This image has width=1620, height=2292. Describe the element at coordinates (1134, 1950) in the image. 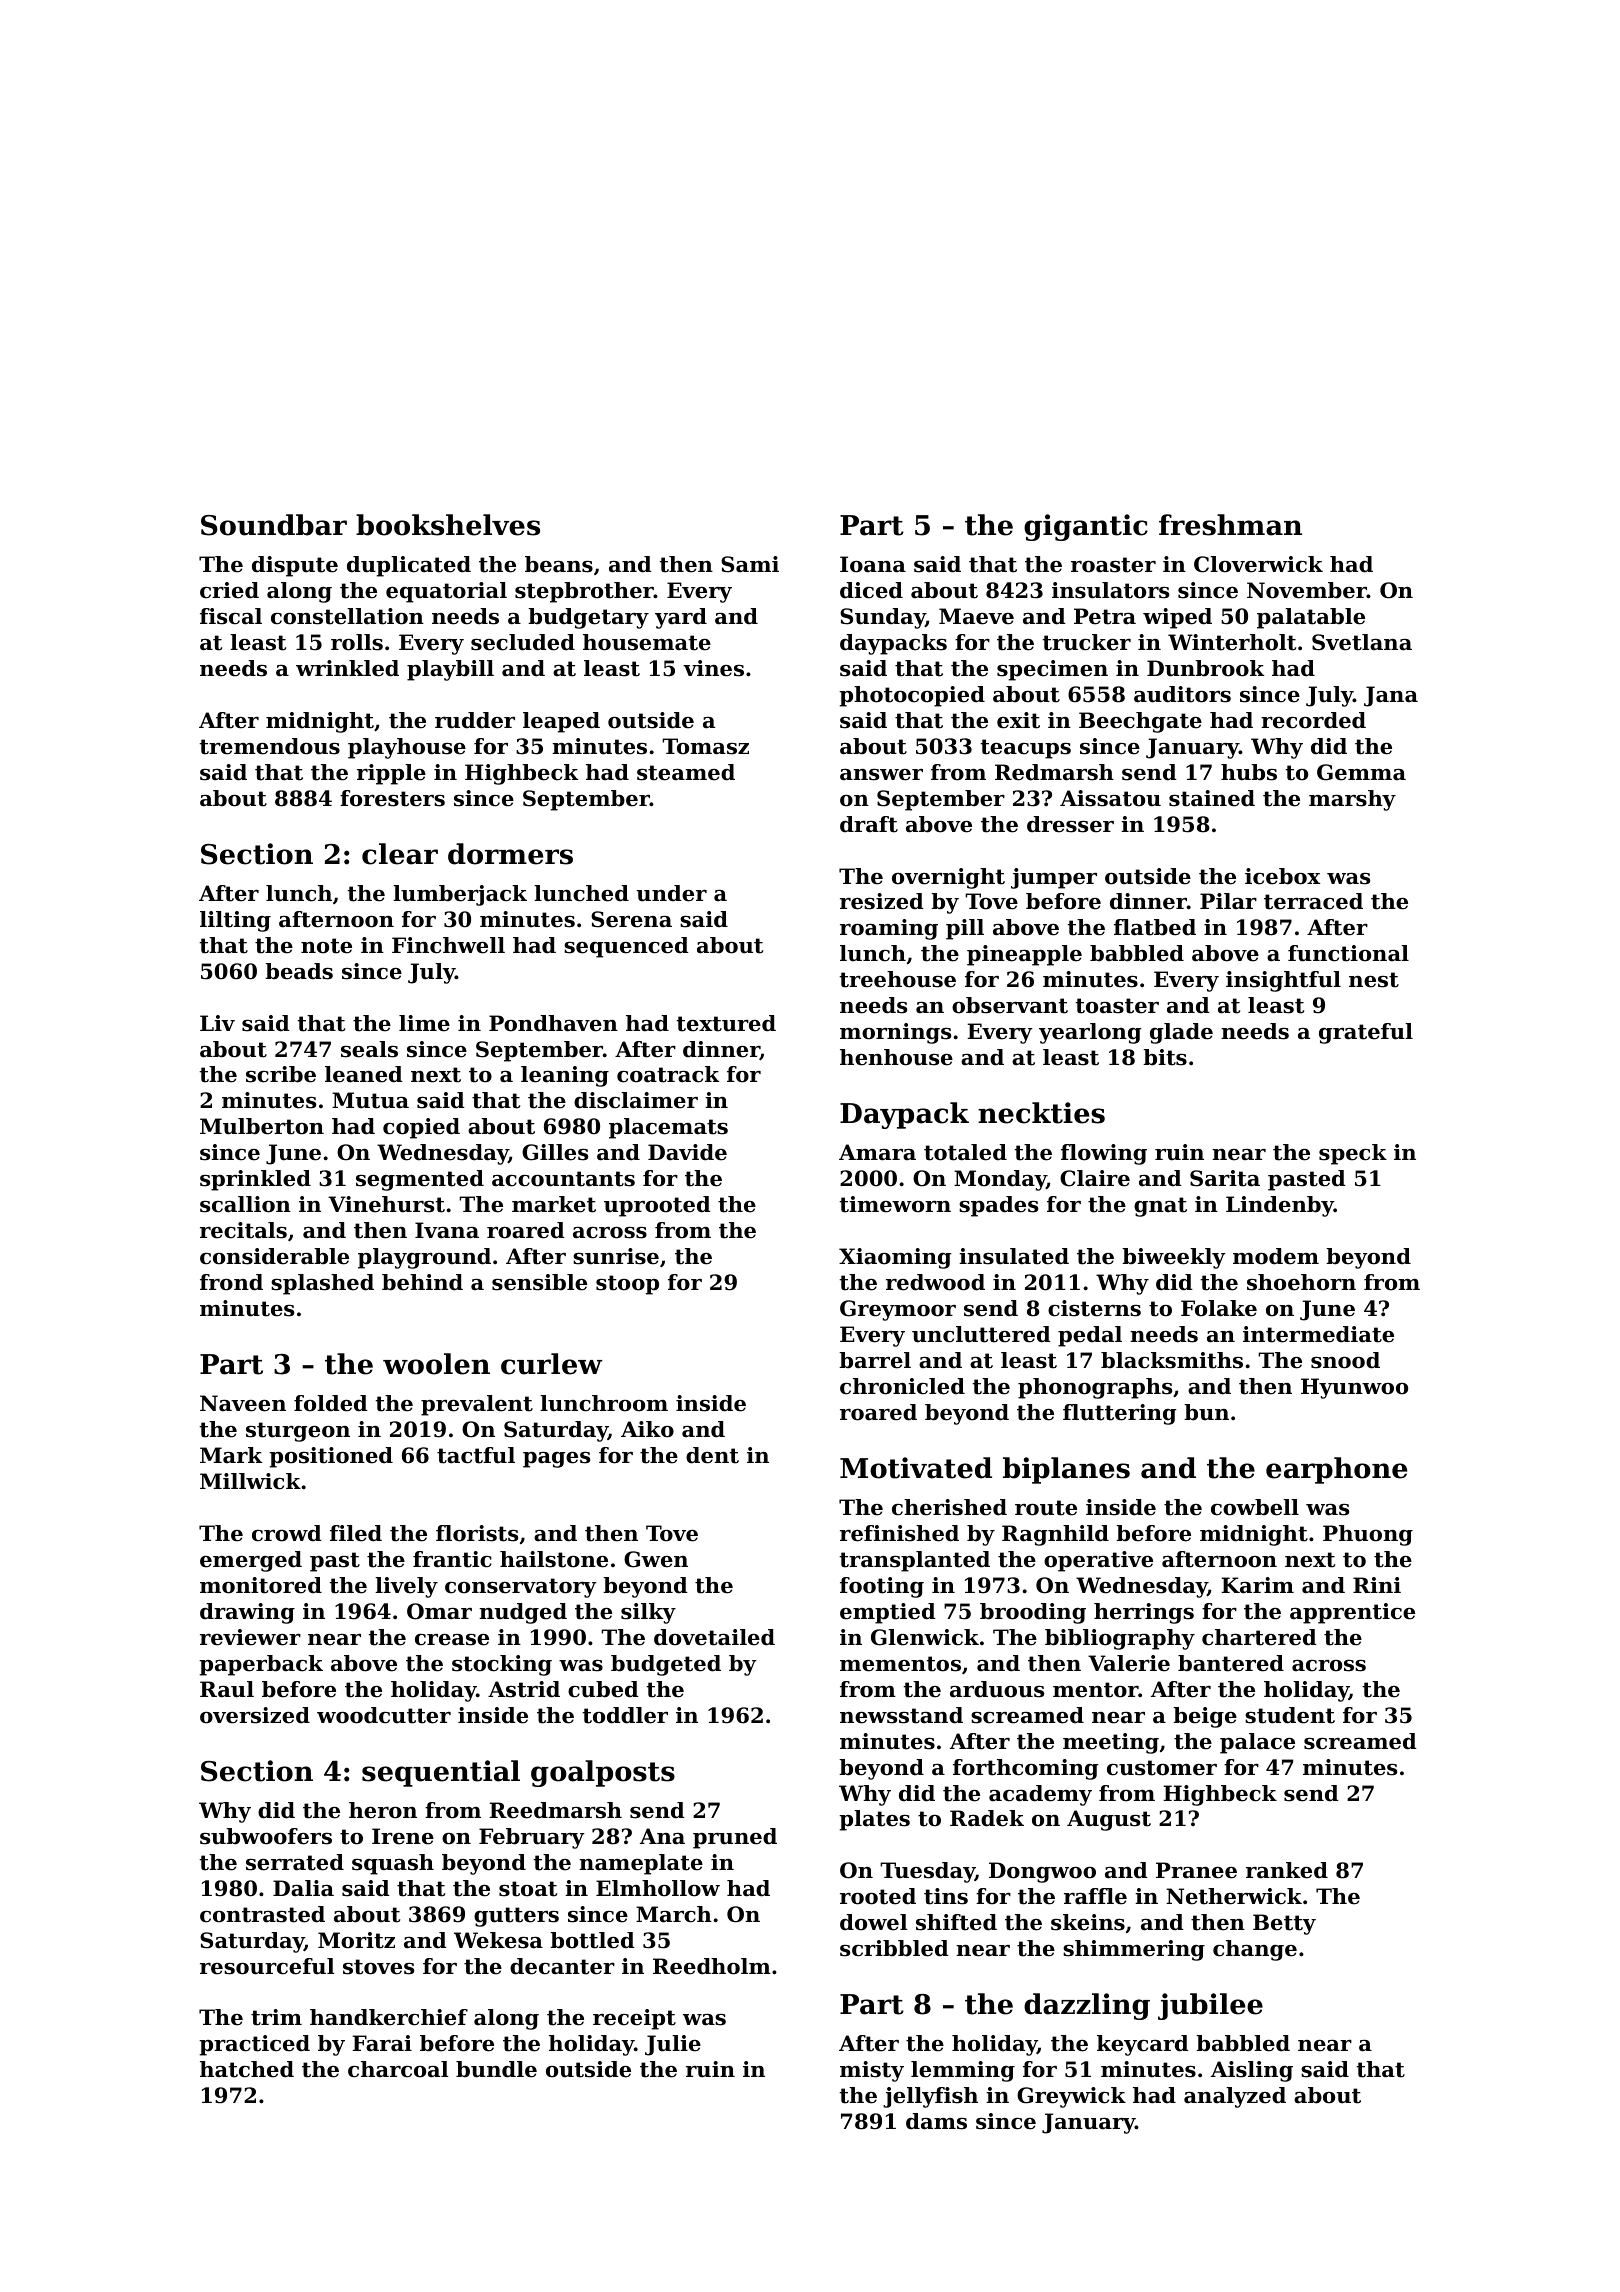

I see `shimmering` at that location.
